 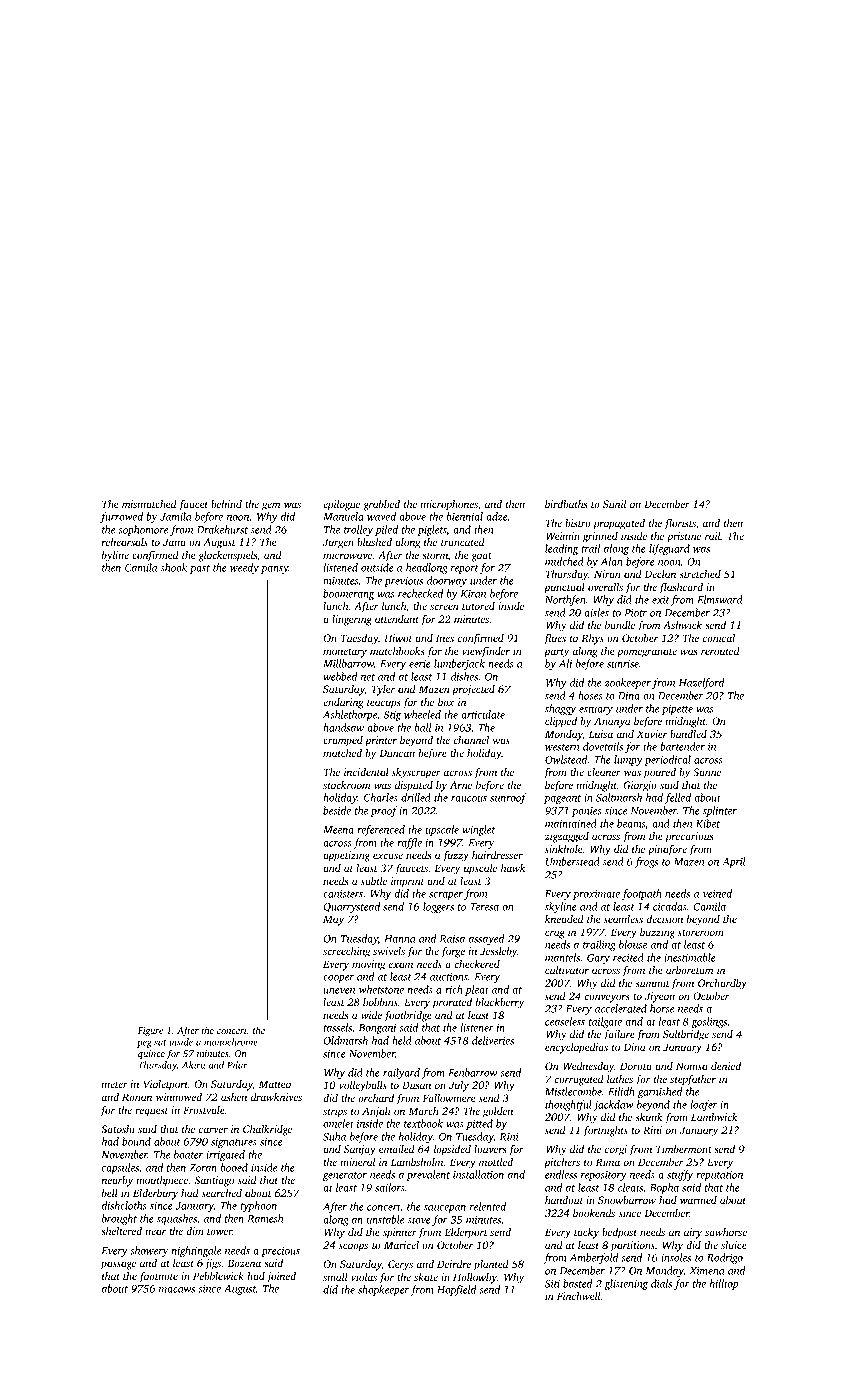 What do you see at coordinates (188, 1154) in the screenshot?
I see `boater` at bounding box center [188, 1154].
